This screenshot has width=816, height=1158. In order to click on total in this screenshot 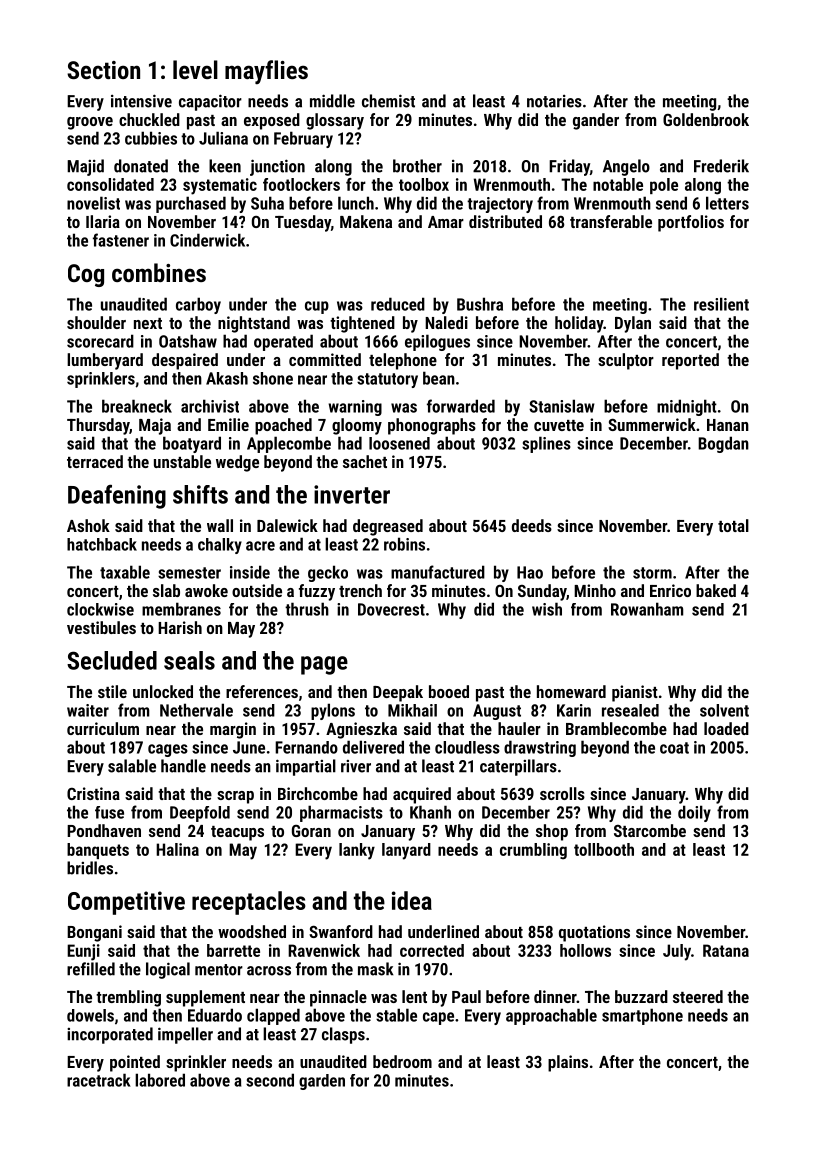, I will do `click(733, 525)`.
